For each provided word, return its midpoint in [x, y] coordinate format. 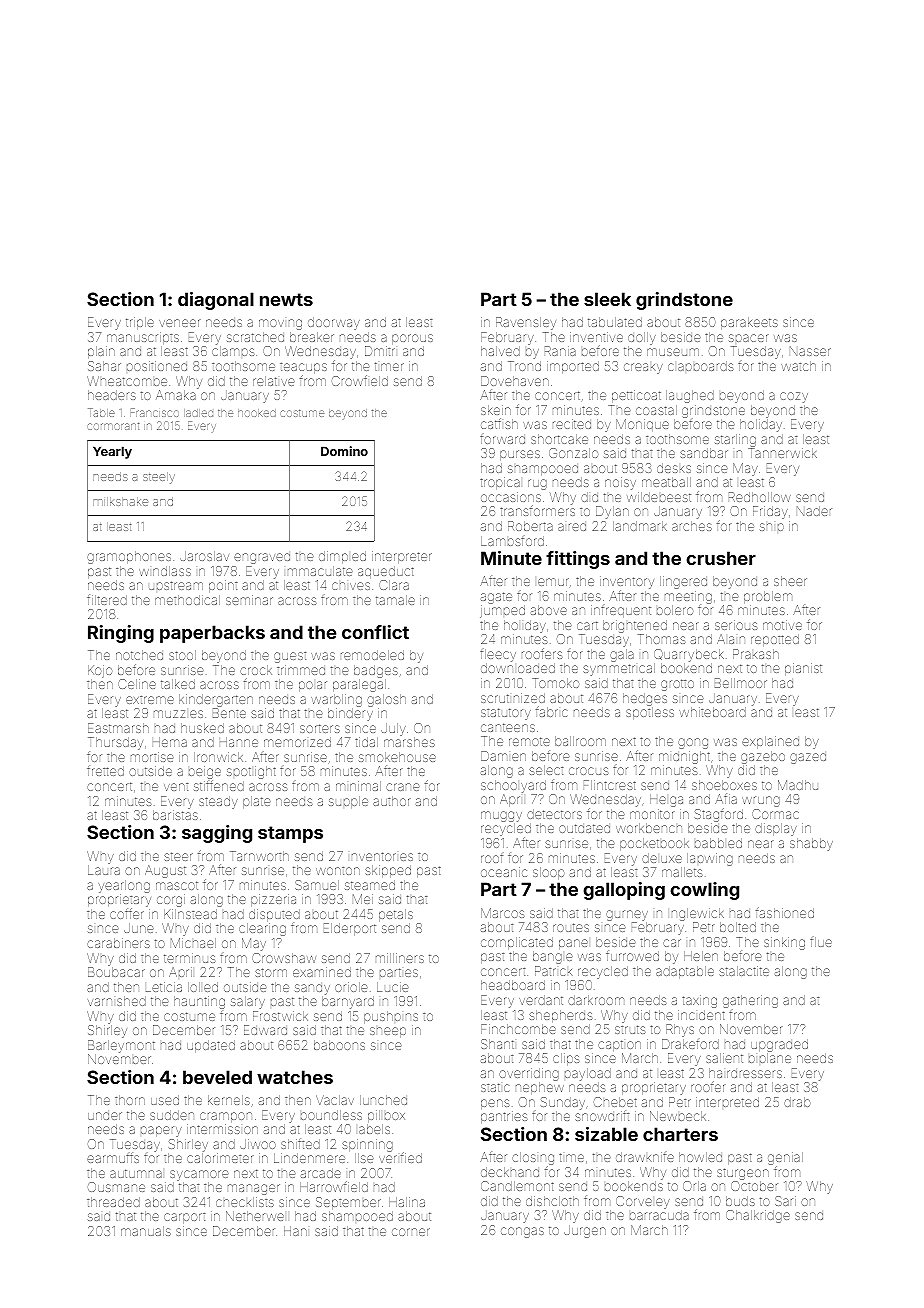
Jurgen [585, 1231]
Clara [394, 585]
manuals [146, 1231]
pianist [803, 669]
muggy [501, 816]
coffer [127, 913]
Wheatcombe [127, 381]
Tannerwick [782, 453]
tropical [500, 483]
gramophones [129, 557]
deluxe [662, 858]
